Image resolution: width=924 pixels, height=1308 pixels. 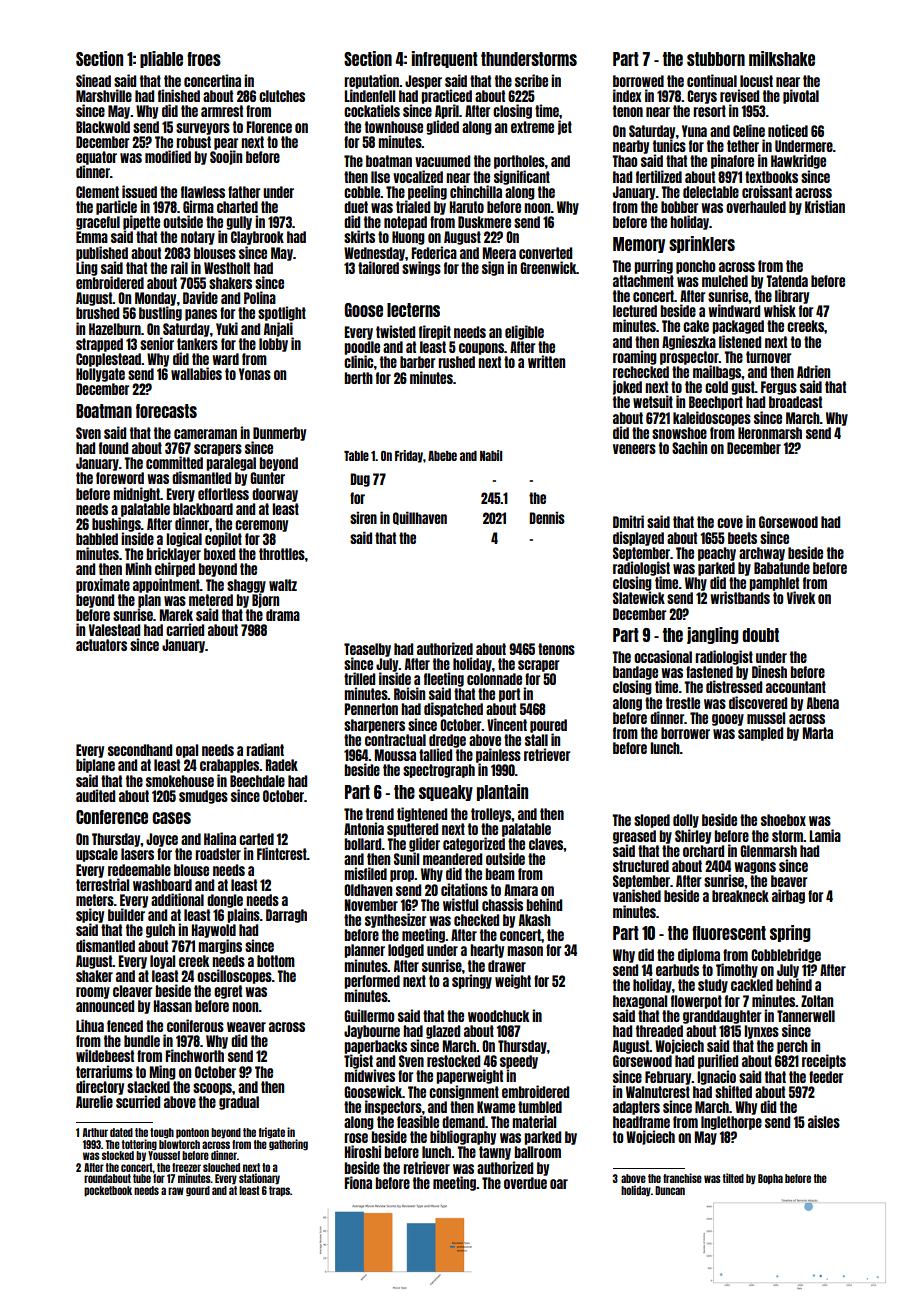 I want to click on Dmitri, so click(x=628, y=521).
